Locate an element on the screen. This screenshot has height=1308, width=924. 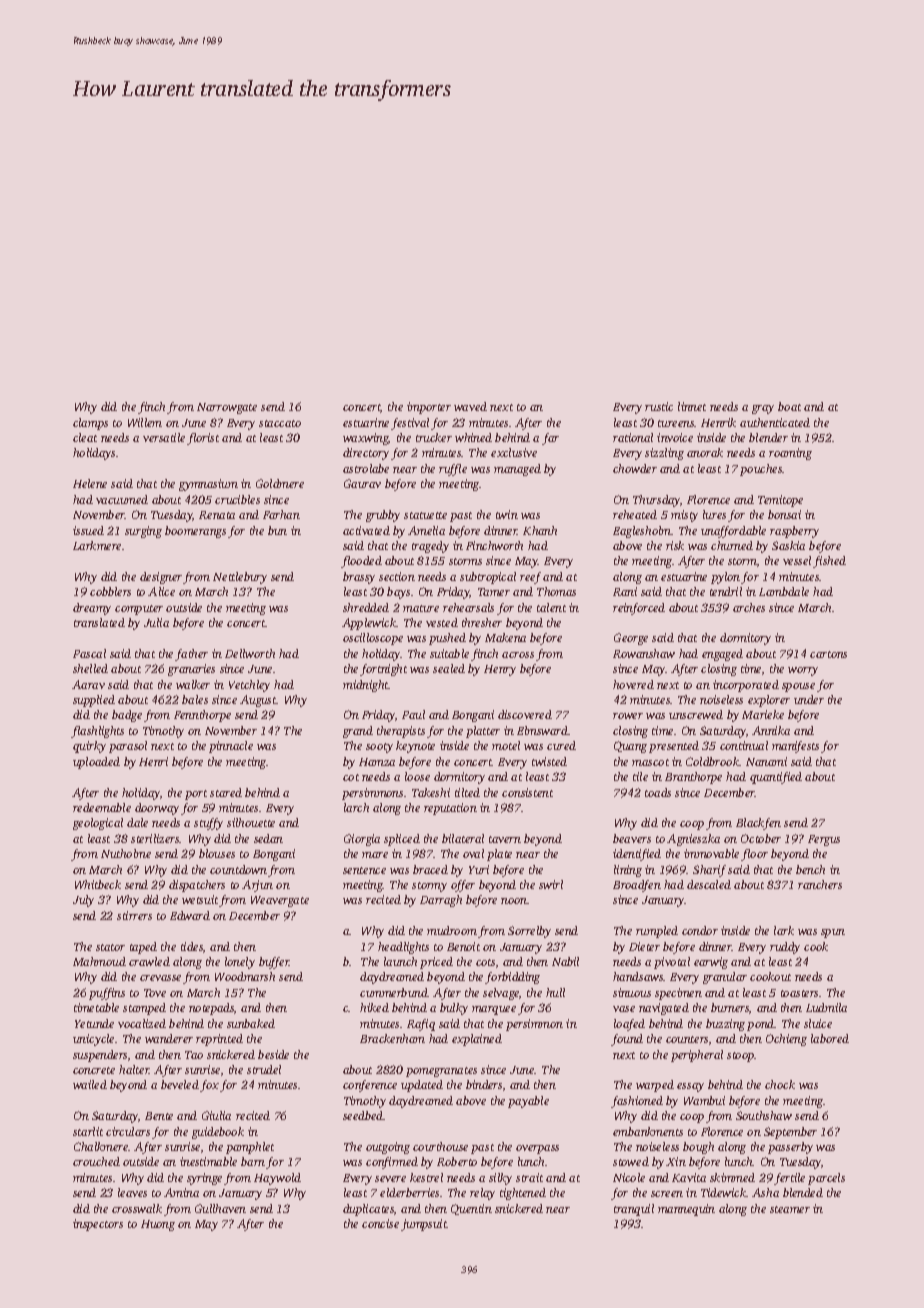
Huong is located at coordinates (158, 1225).
